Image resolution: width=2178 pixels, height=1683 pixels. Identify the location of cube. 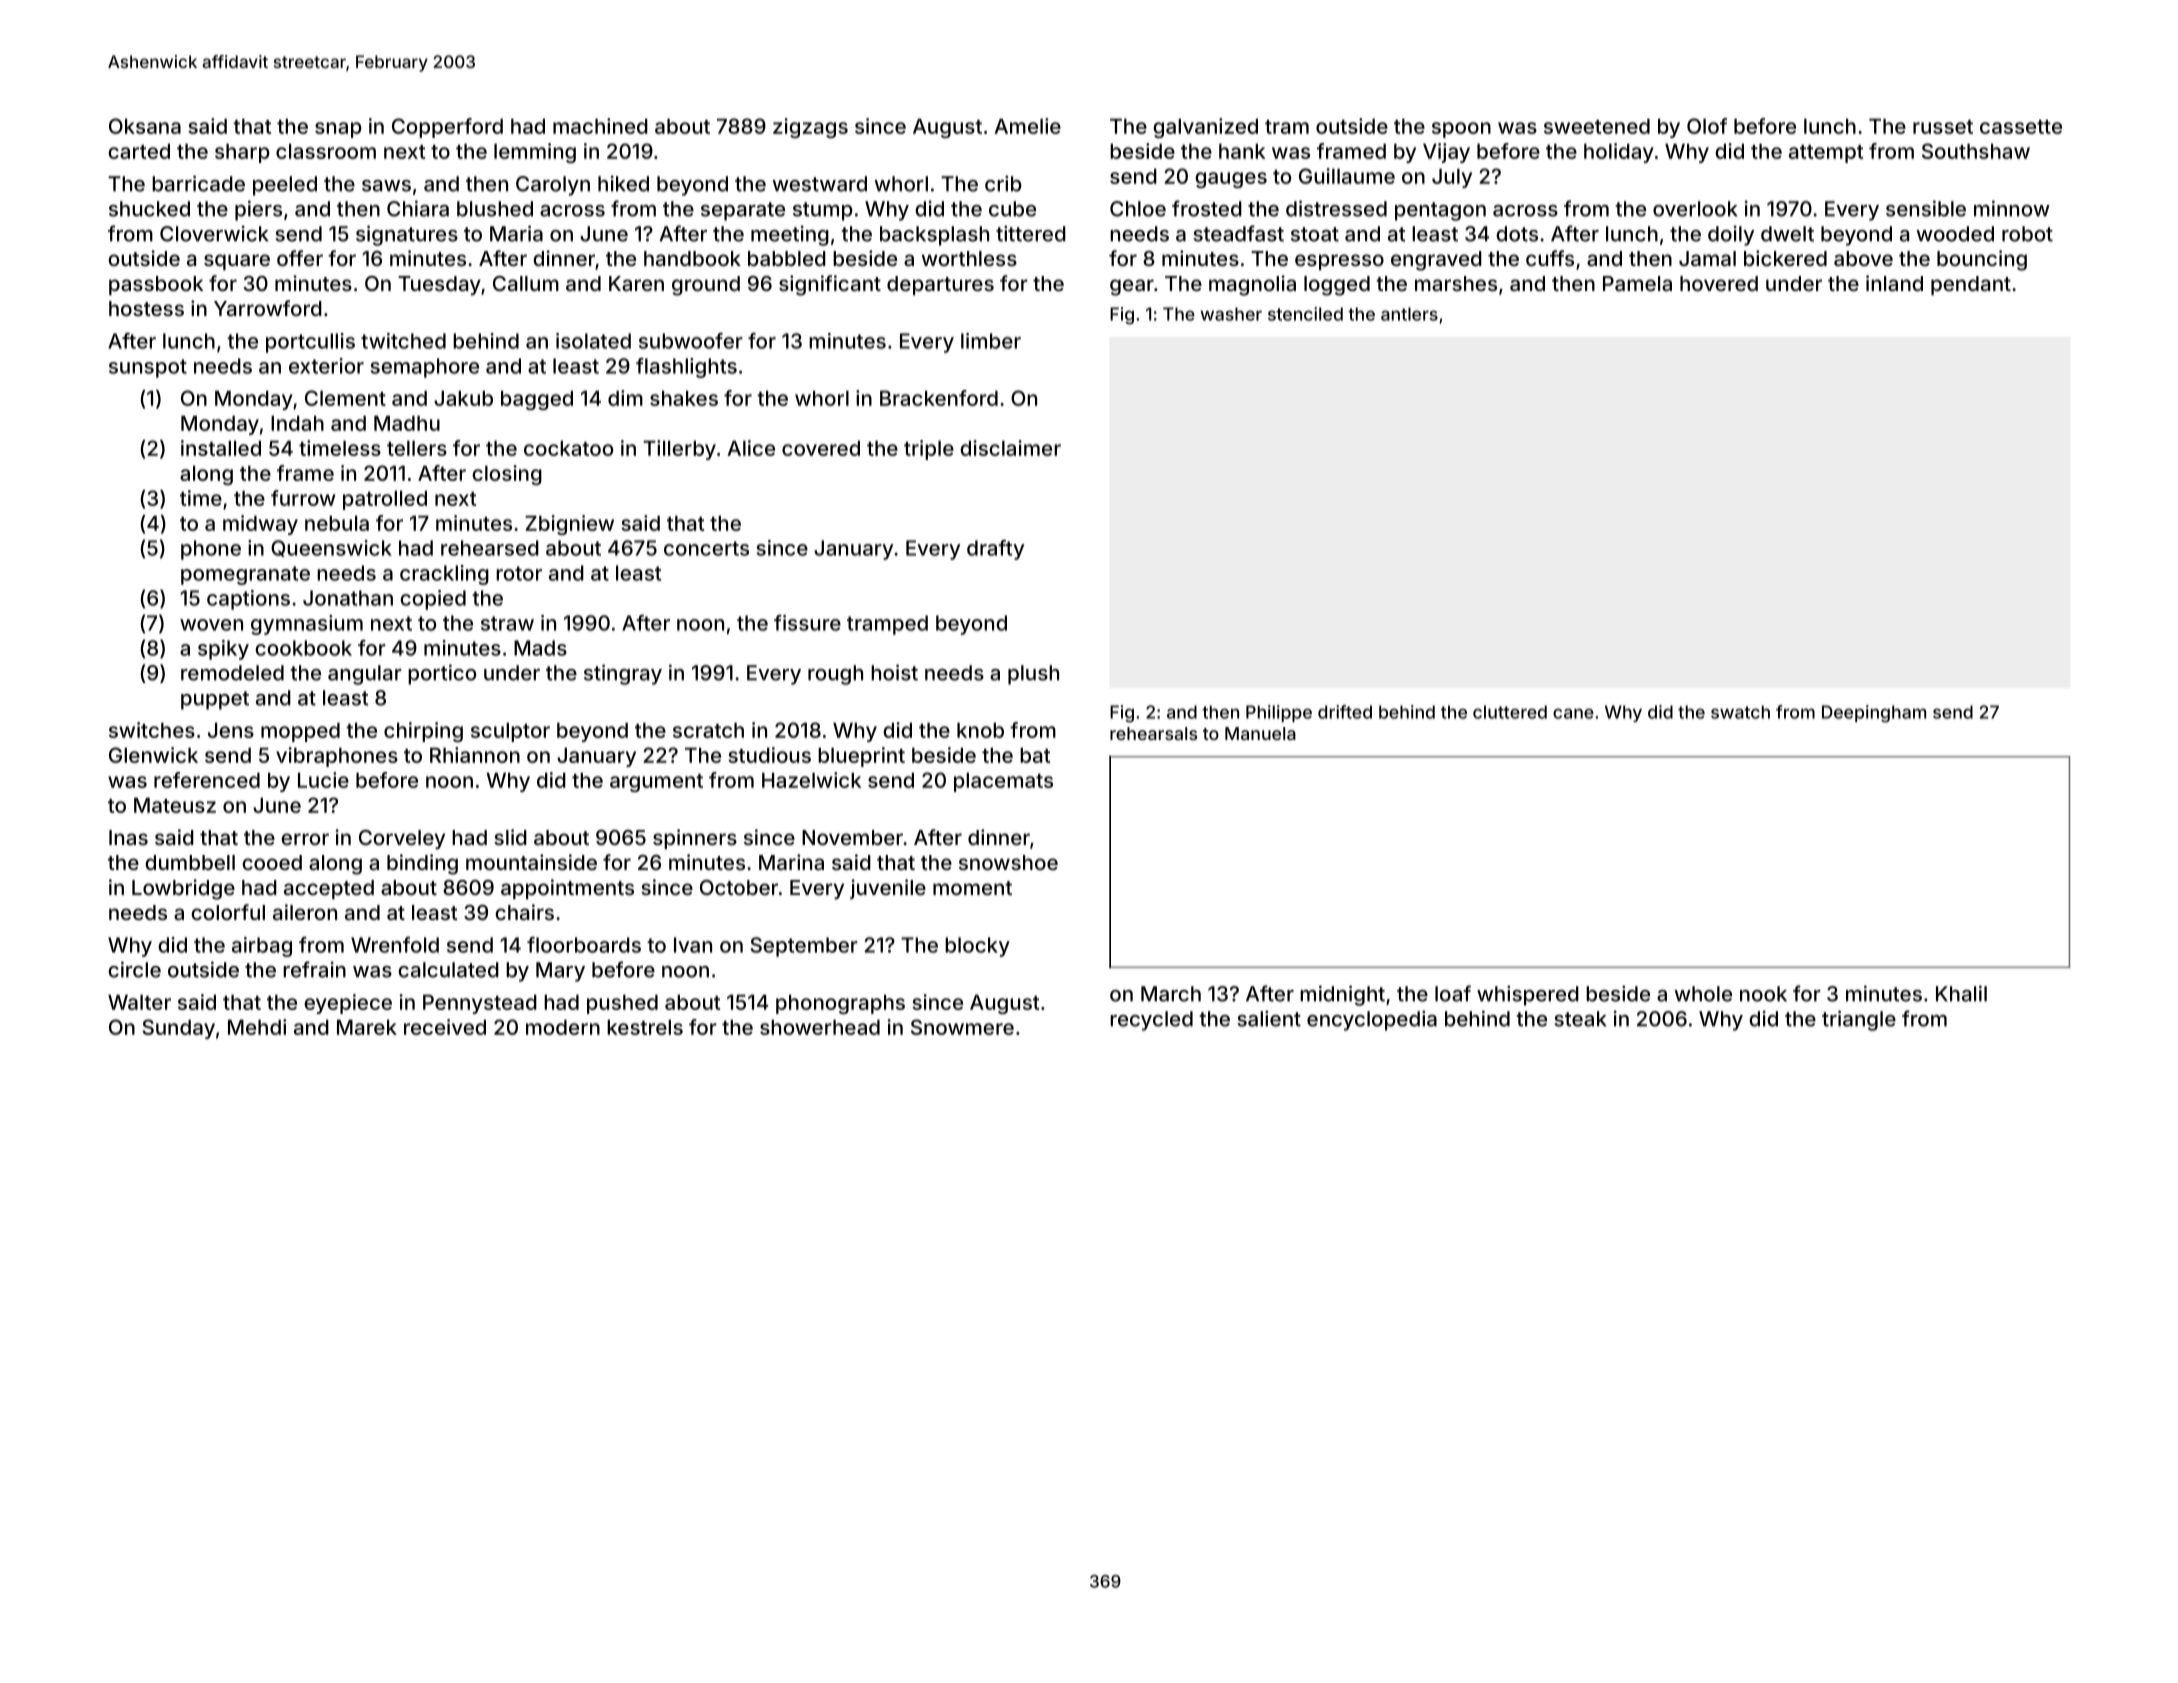
(1012, 209).
